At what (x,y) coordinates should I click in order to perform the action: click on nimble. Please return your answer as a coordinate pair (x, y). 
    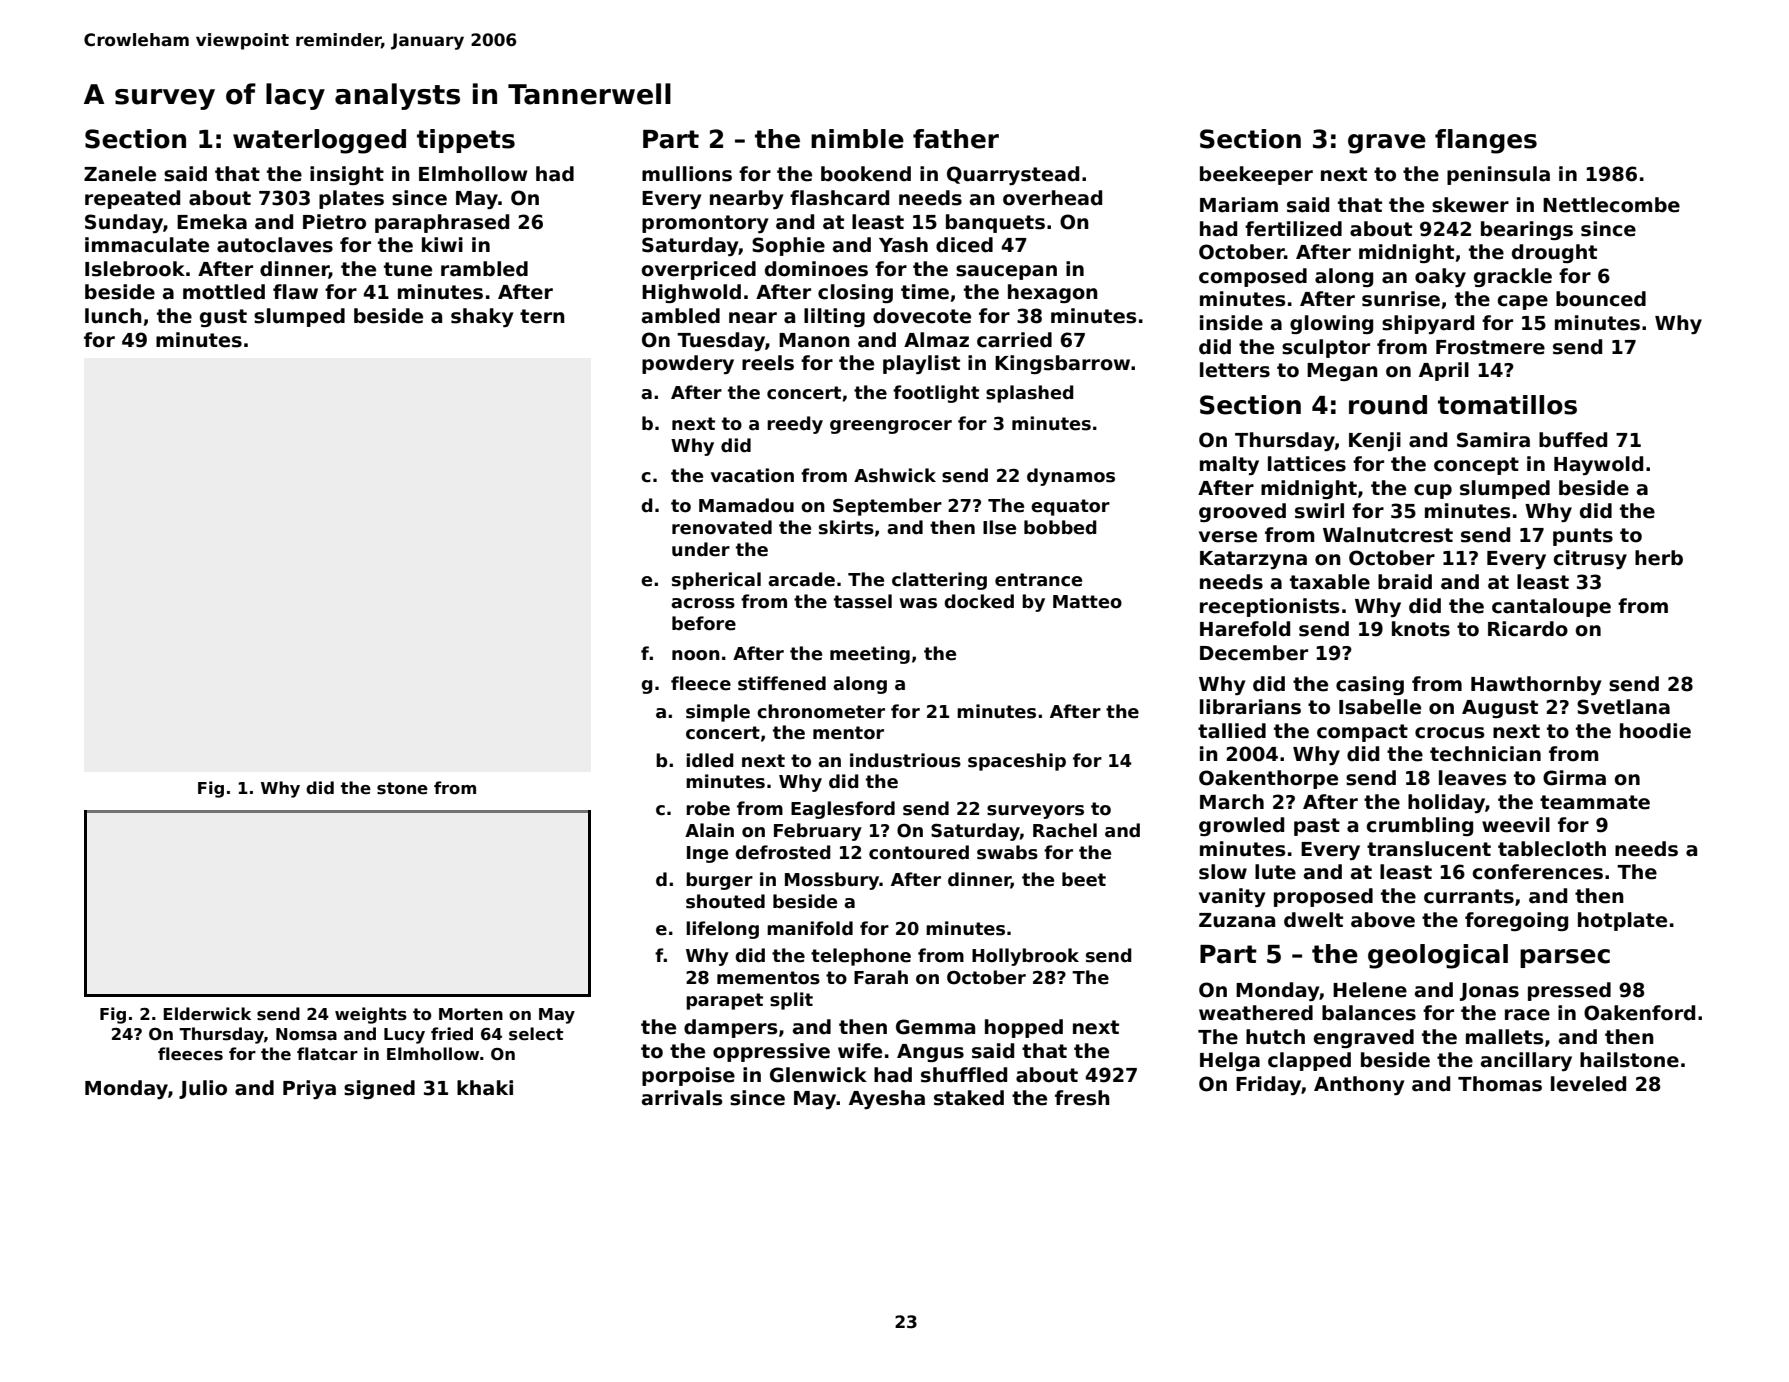
    Looking at the image, I should click on (857, 139).
